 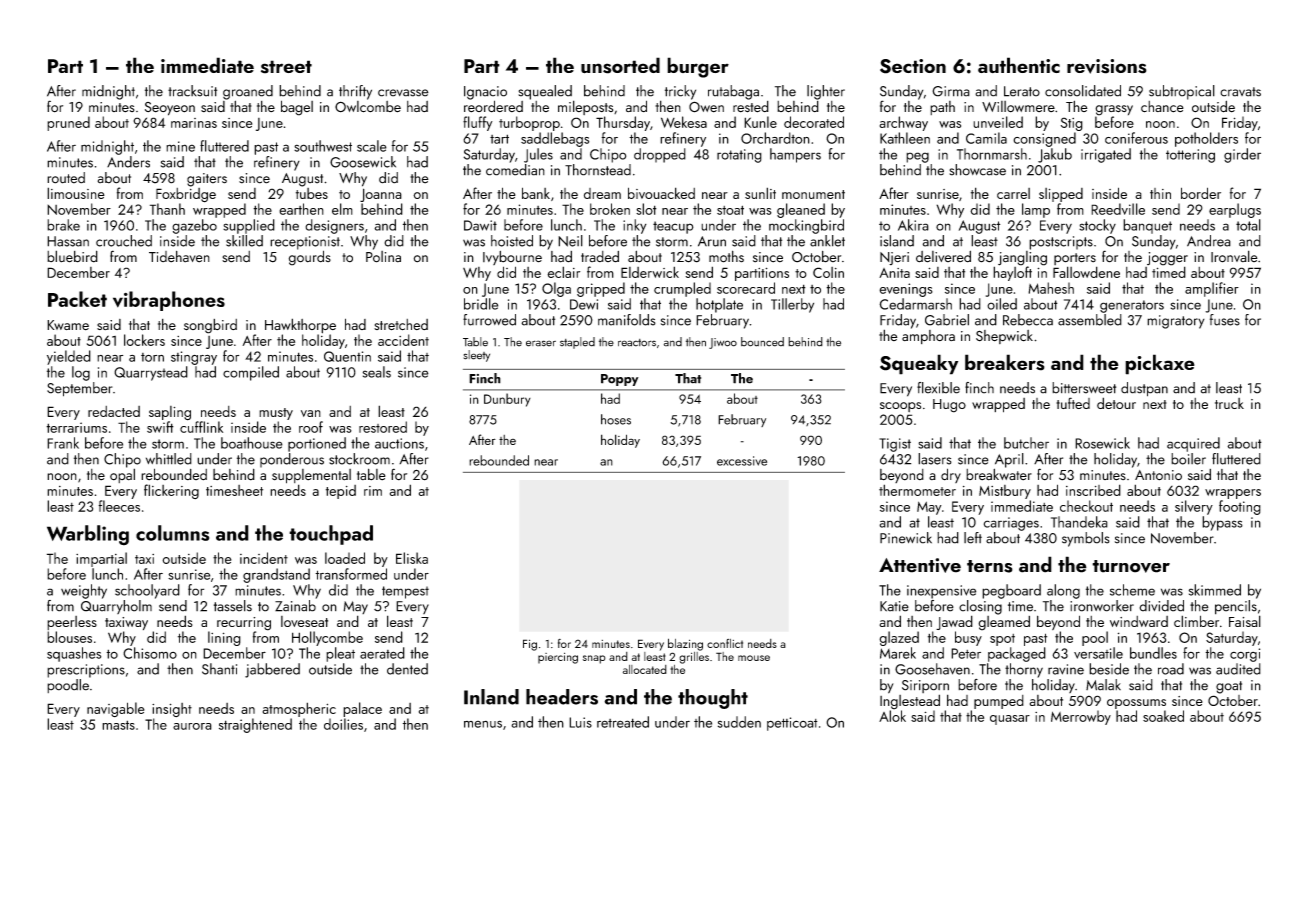 I want to click on masts, so click(x=118, y=725).
